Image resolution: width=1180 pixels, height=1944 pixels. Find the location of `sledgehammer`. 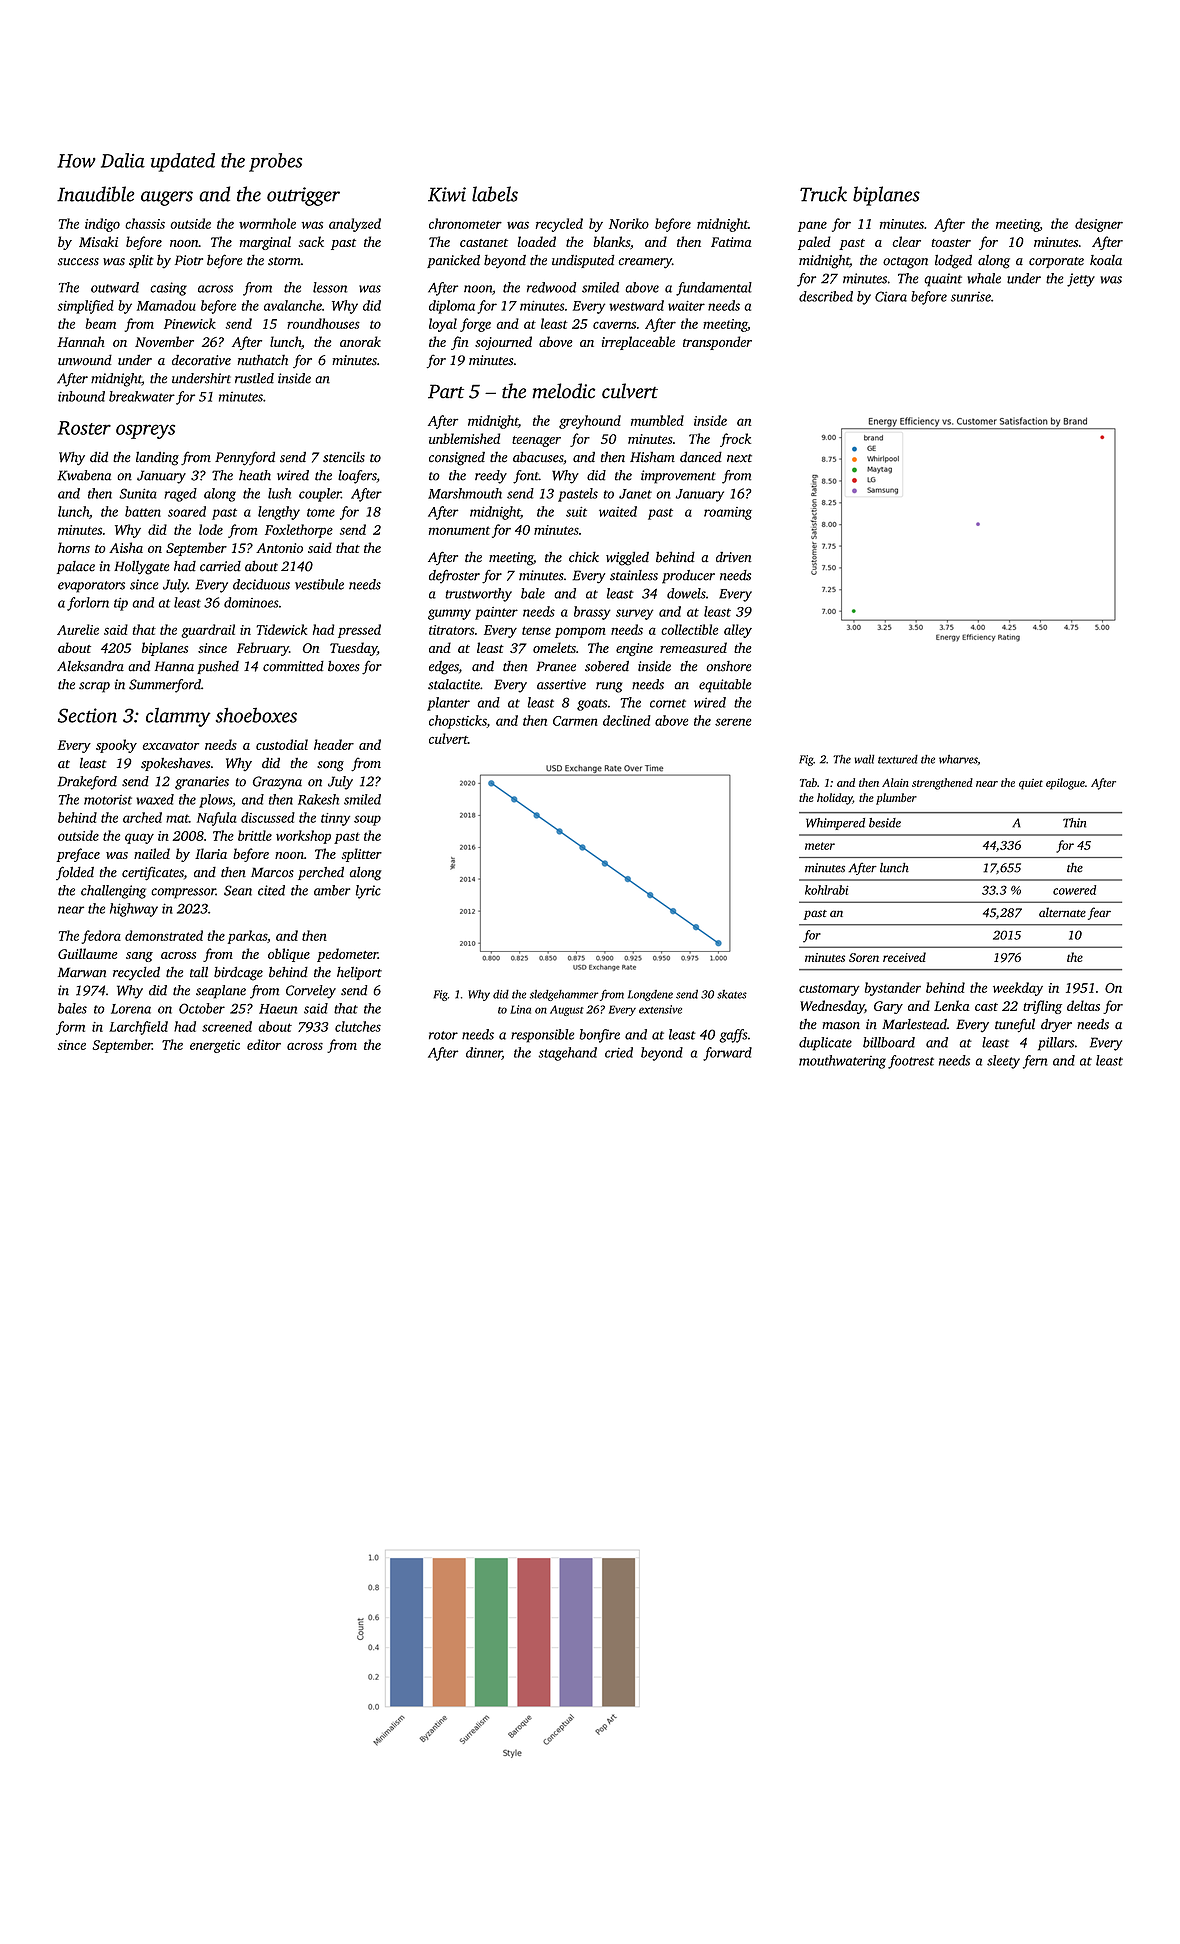

sledgehammer is located at coordinates (564, 995).
